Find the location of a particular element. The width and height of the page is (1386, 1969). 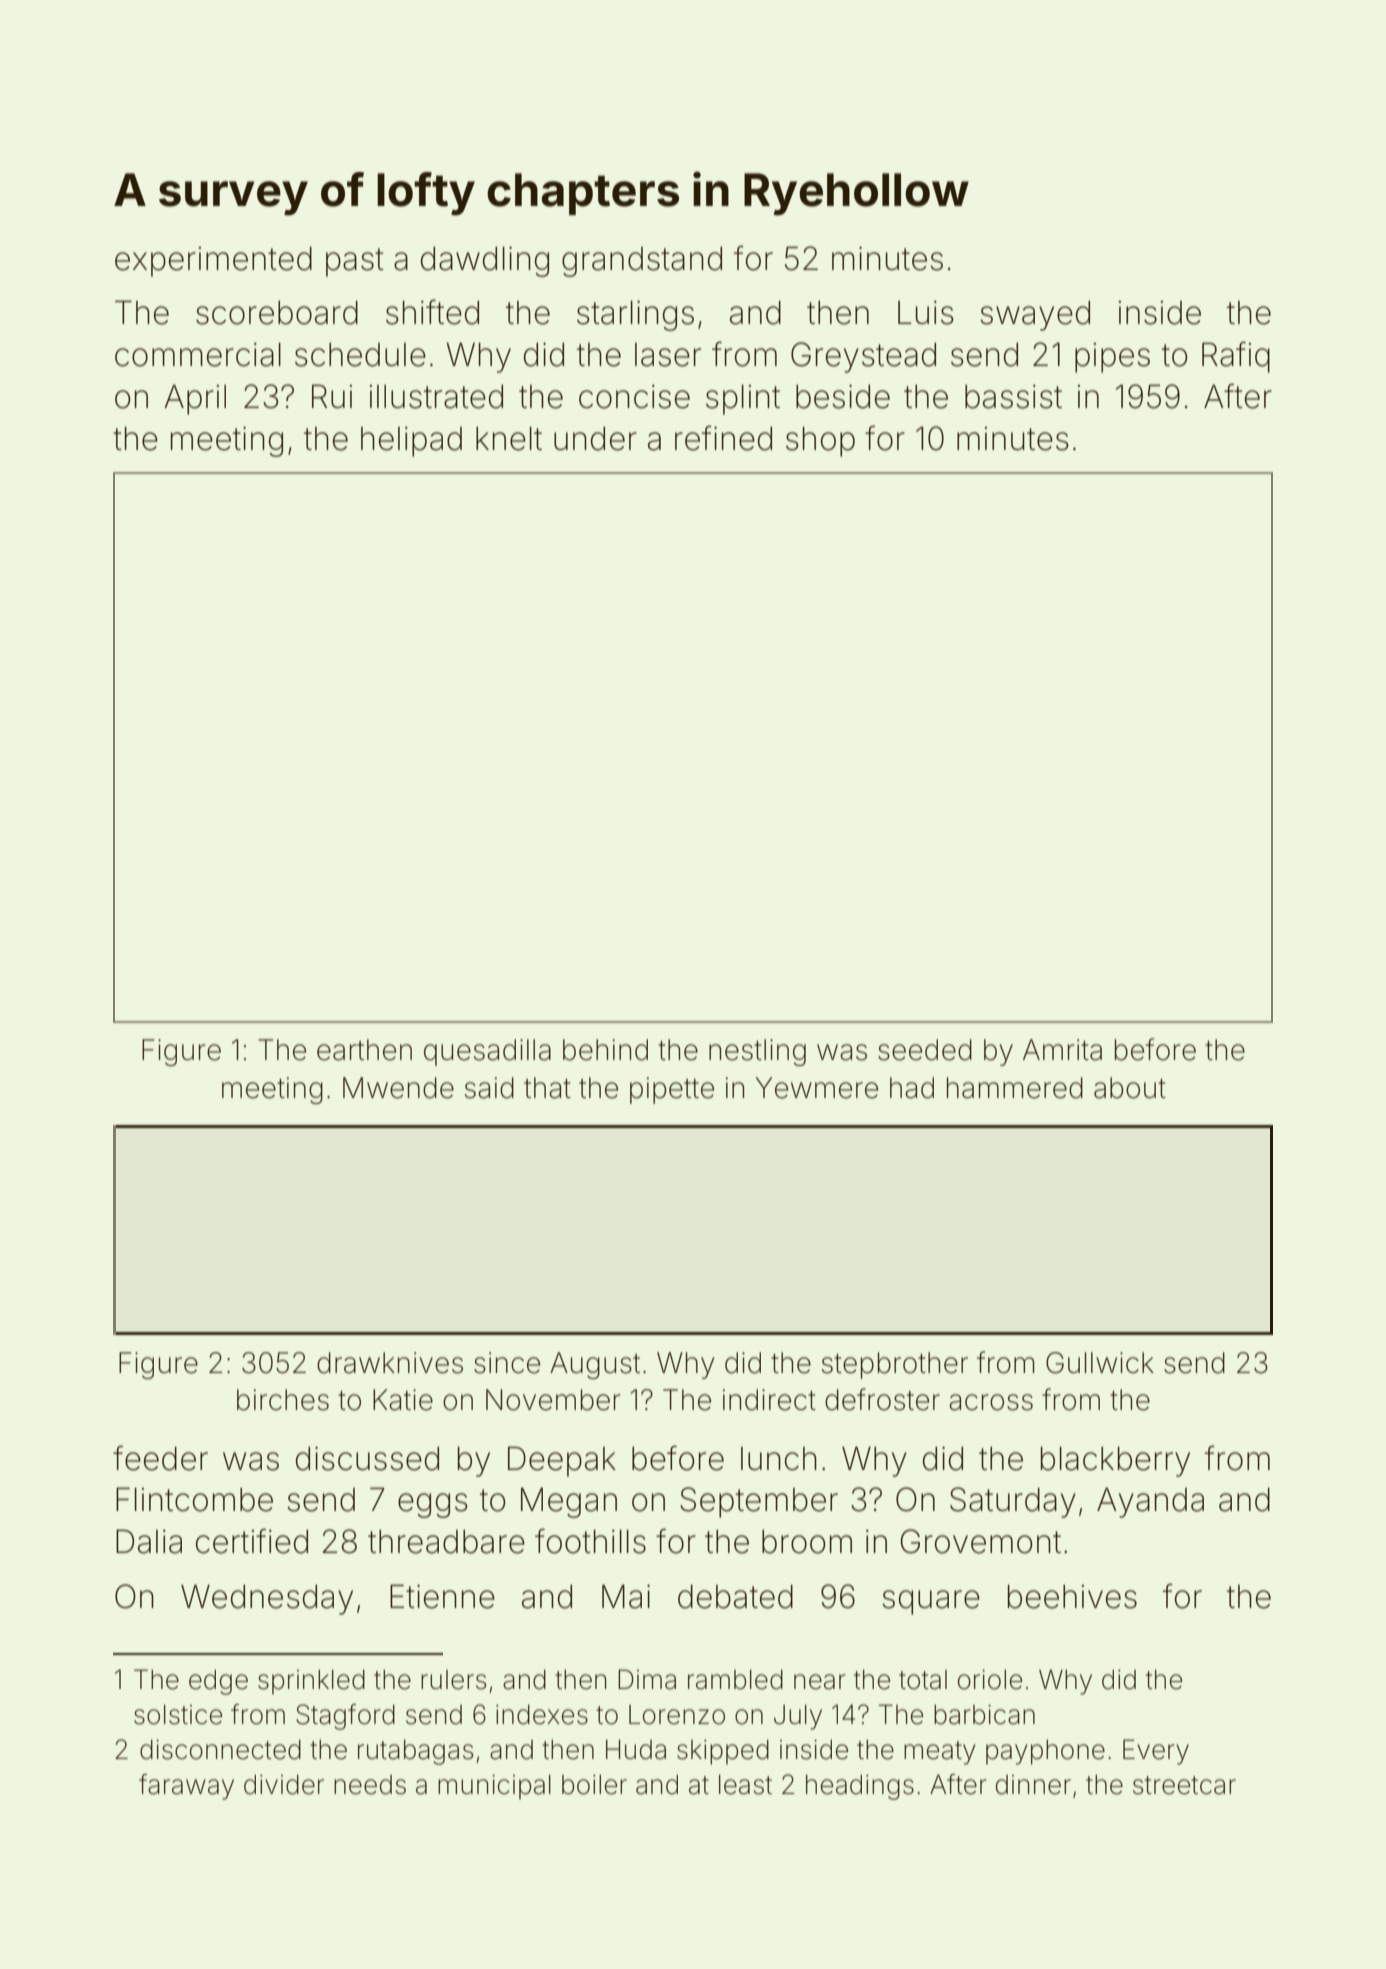

Yewmere is located at coordinates (817, 1088).
